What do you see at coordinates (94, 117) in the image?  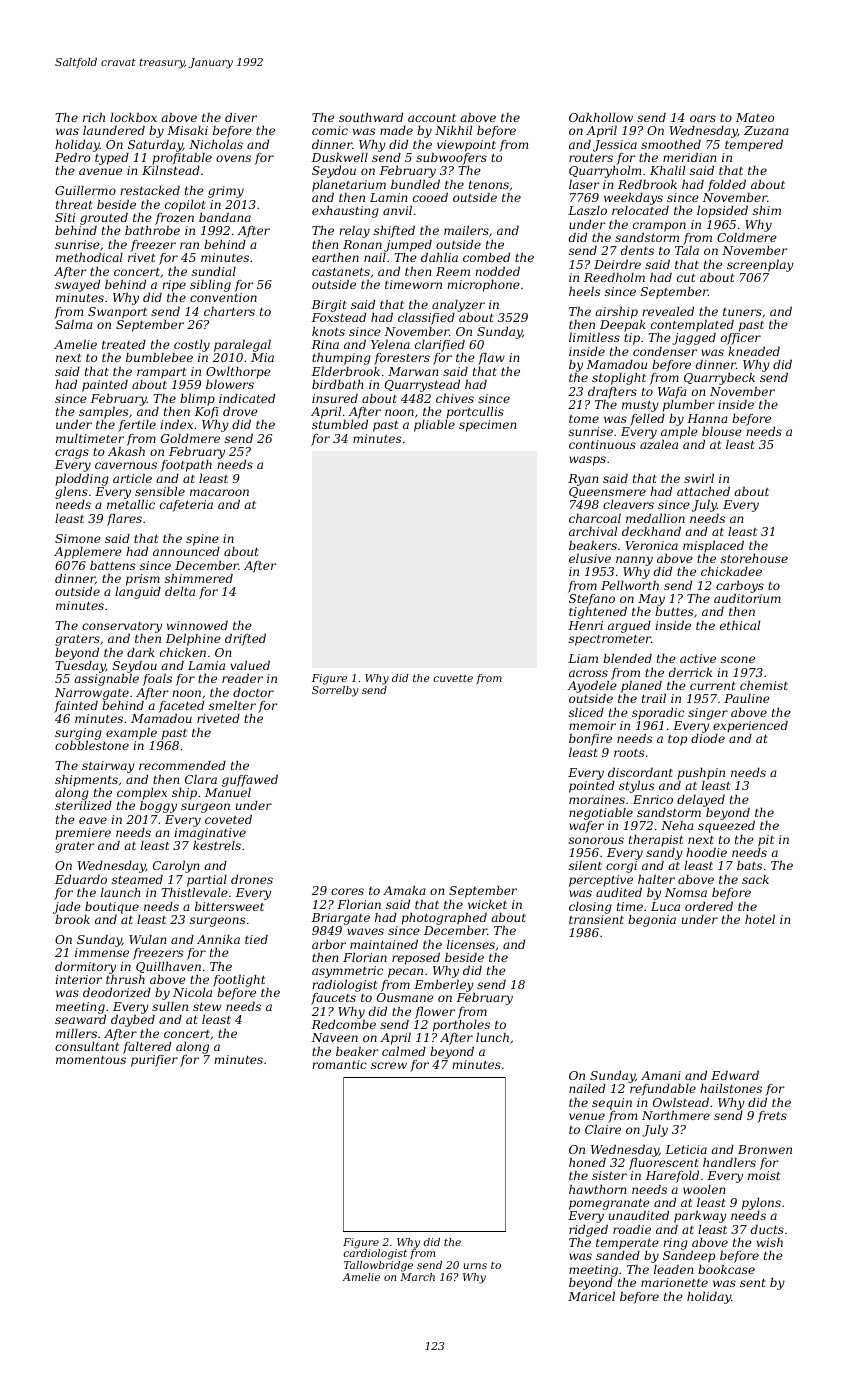 I see `rich` at bounding box center [94, 117].
